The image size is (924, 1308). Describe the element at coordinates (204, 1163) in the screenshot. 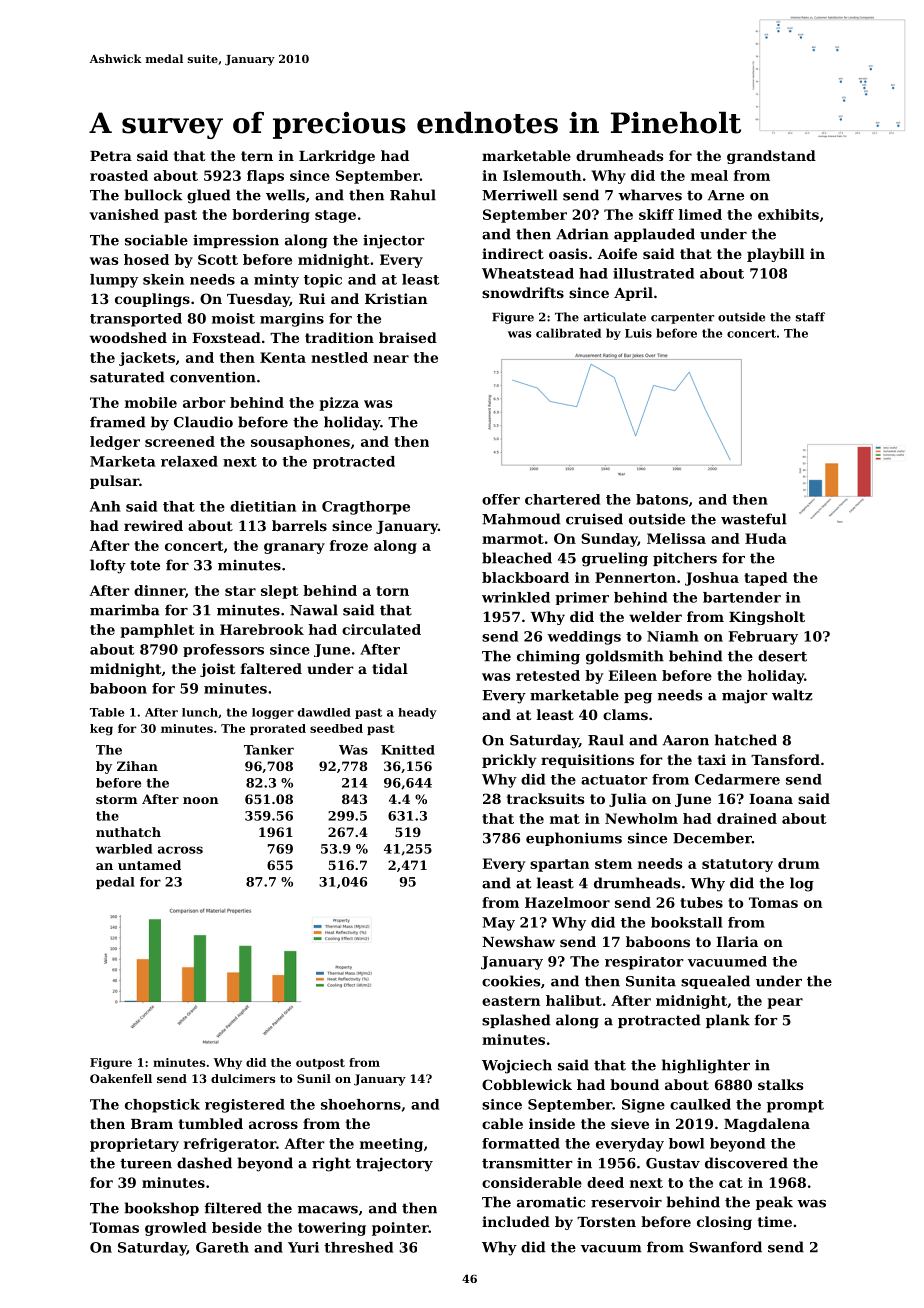

I see `dashed` at that location.
